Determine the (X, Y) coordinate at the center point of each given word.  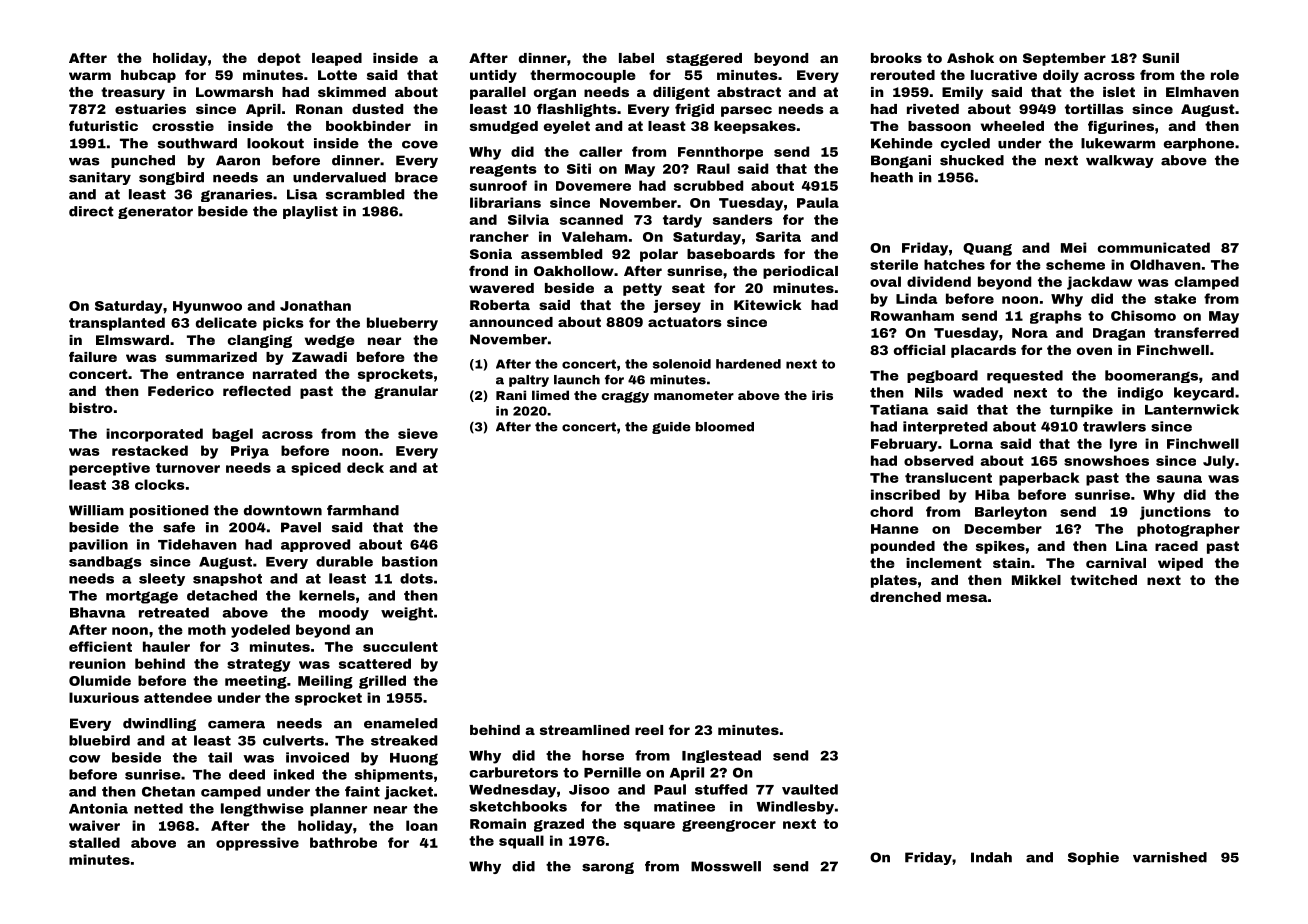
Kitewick (767, 305)
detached (222, 595)
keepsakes (755, 127)
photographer (1188, 530)
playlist (310, 212)
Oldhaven (1165, 264)
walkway (1120, 161)
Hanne (895, 529)
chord (891, 511)
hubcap (148, 76)
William (96, 510)
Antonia (98, 808)
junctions (1175, 513)
